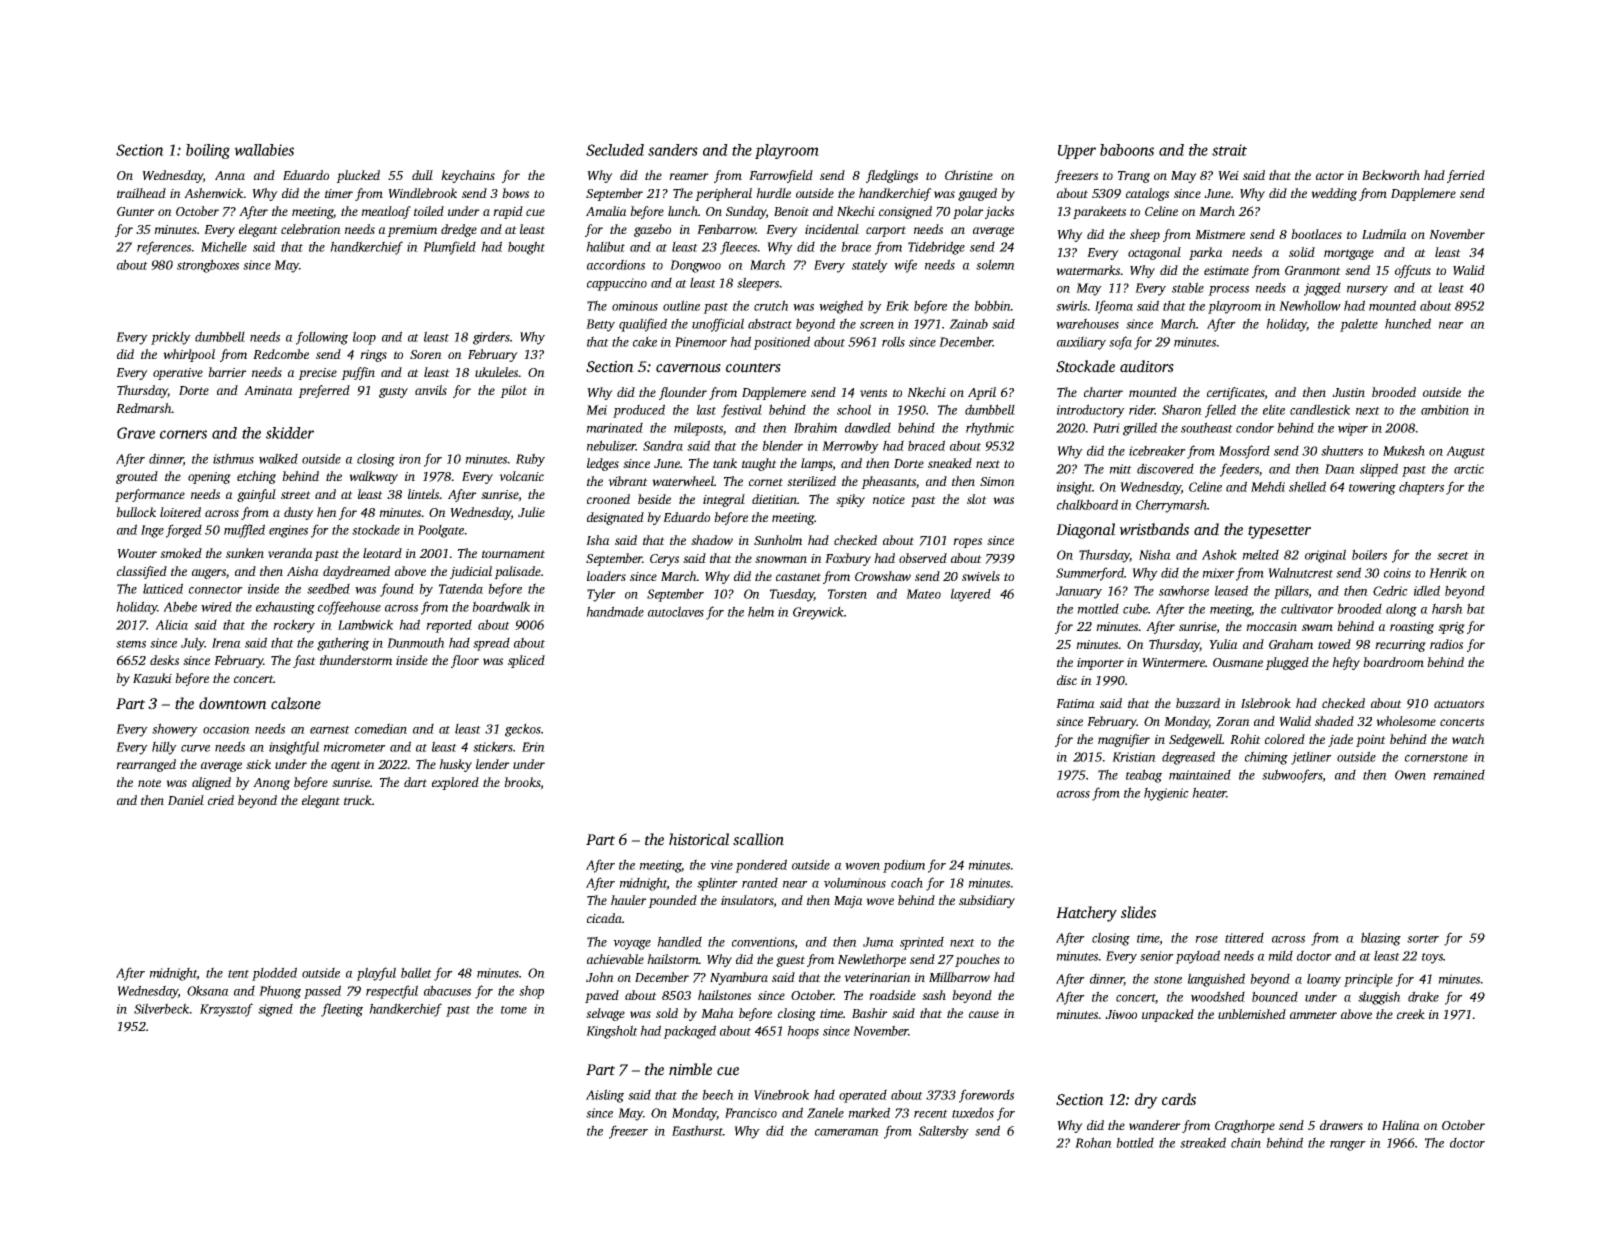 Image resolution: width=1601 pixels, height=1237 pixels. I want to click on cube, so click(1135, 608).
